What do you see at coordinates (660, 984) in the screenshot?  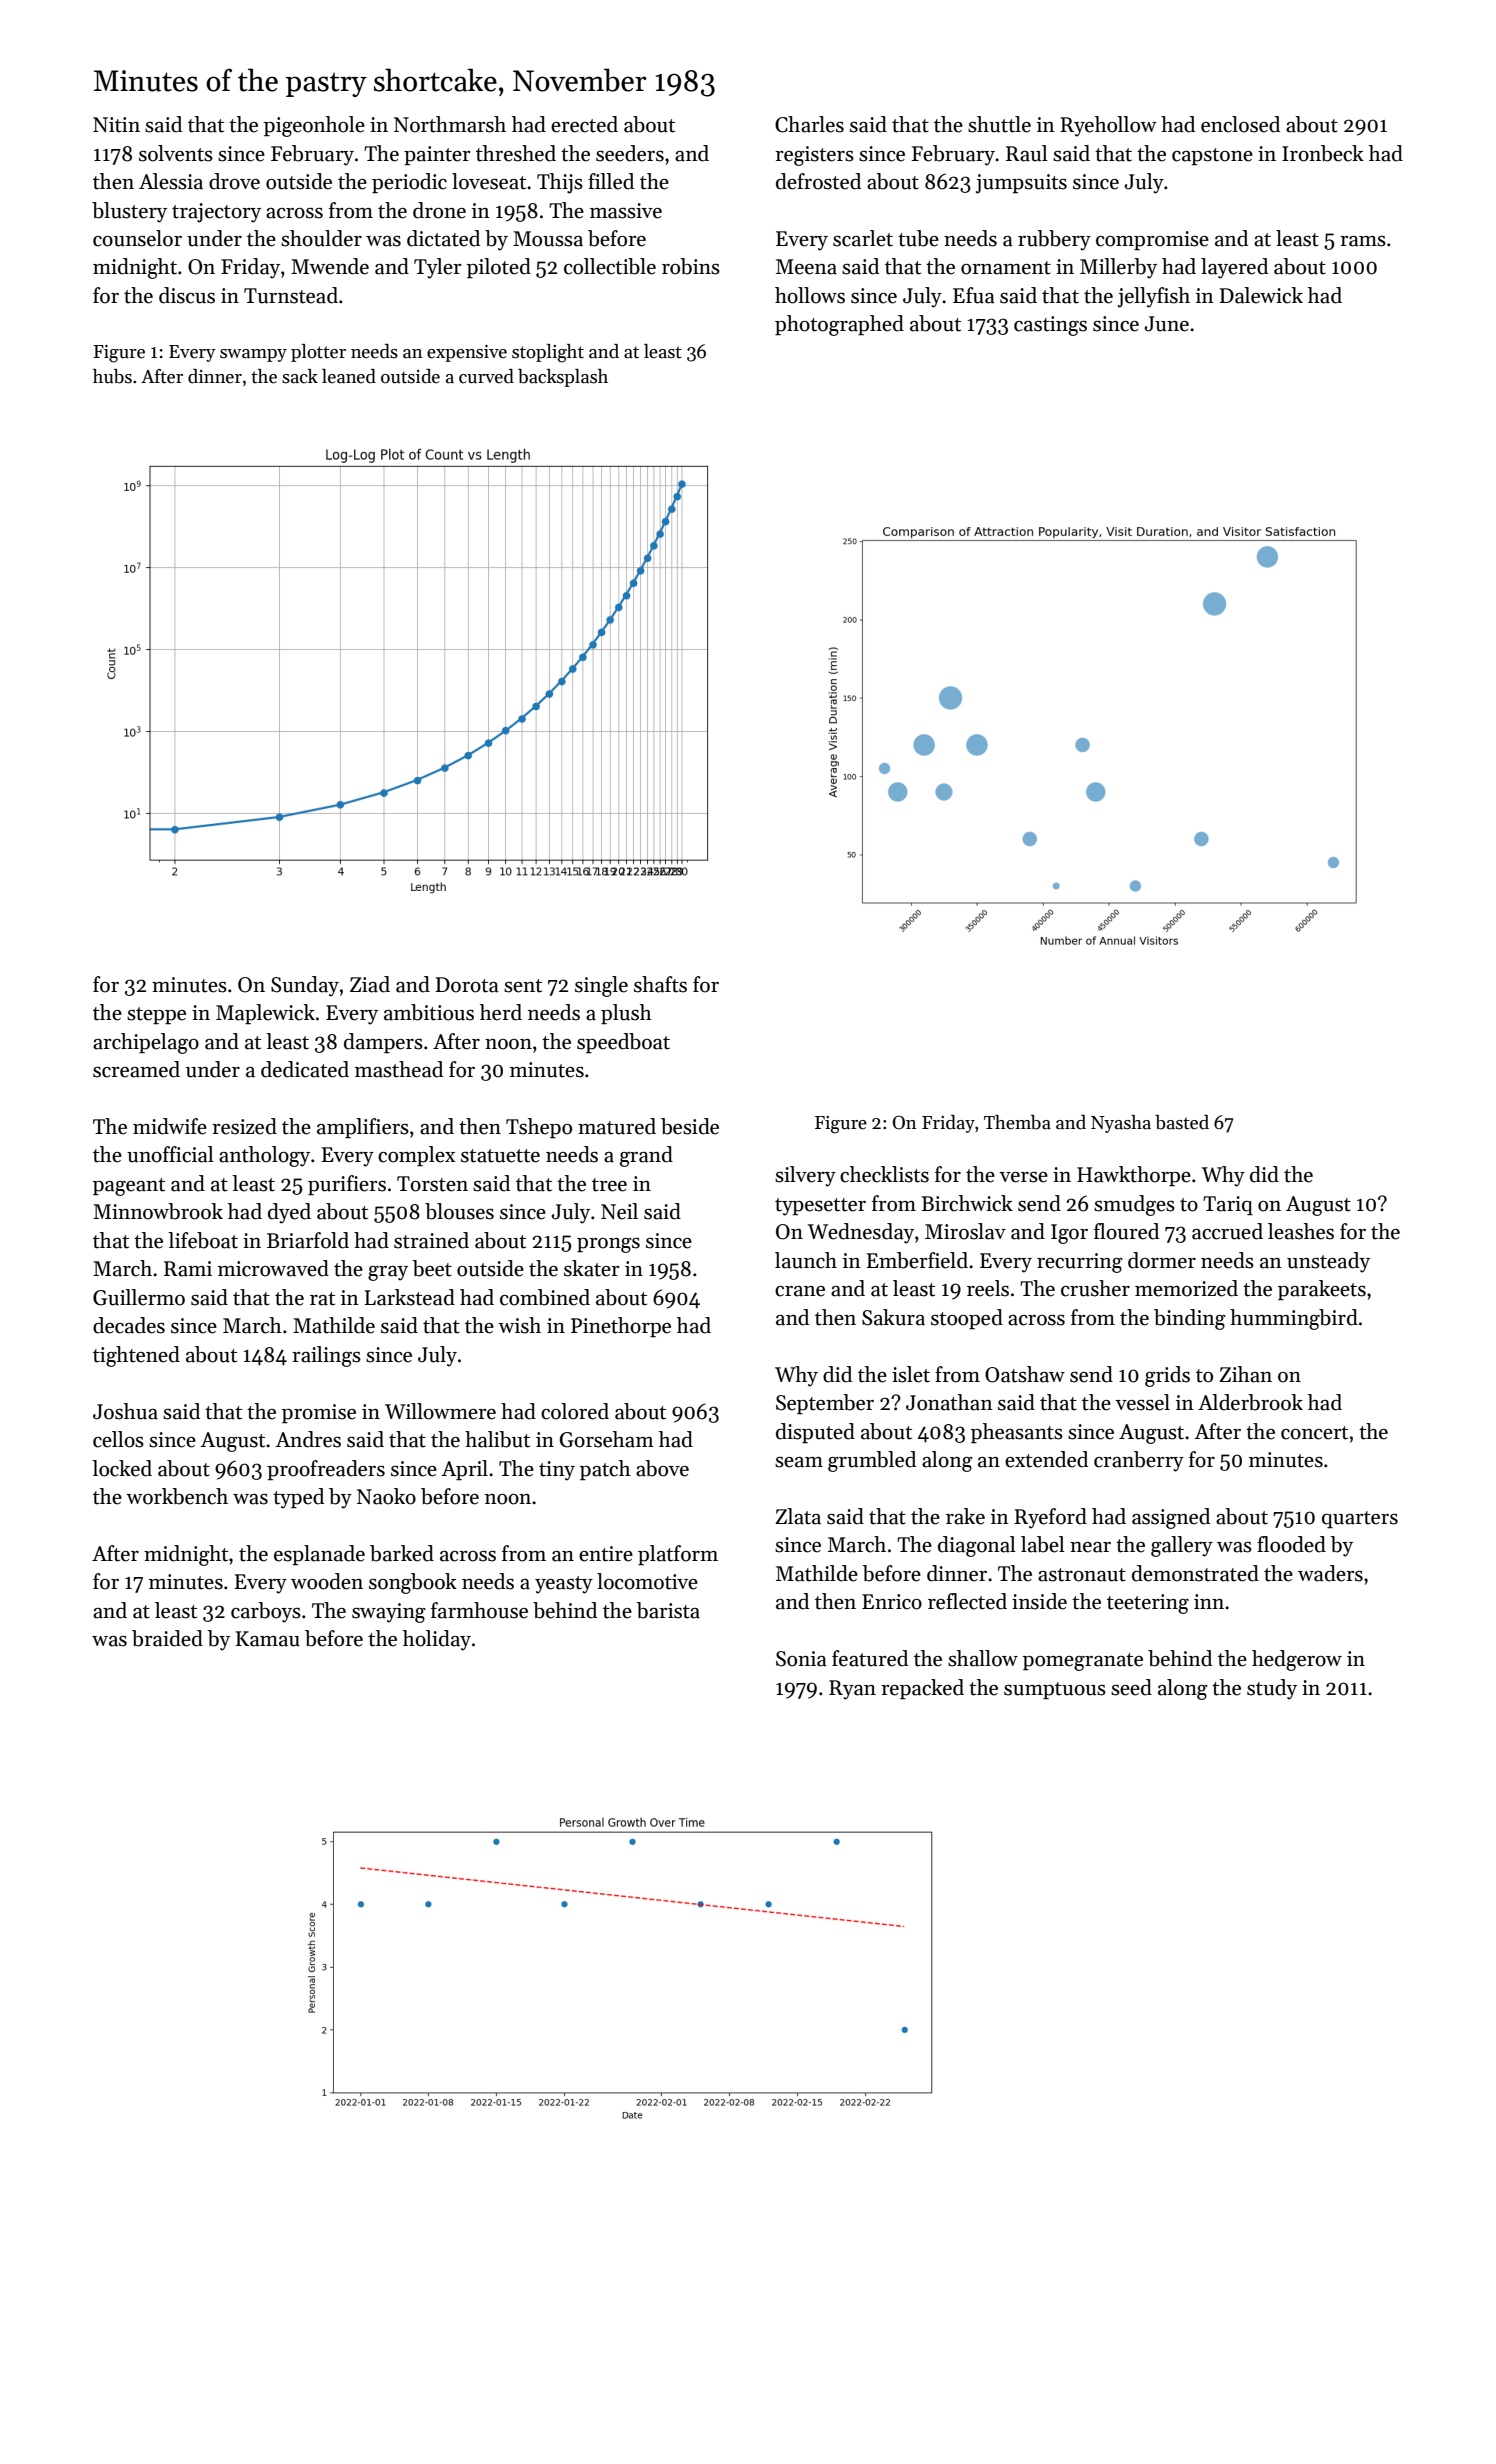 I see `shafts` at bounding box center [660, 984].
